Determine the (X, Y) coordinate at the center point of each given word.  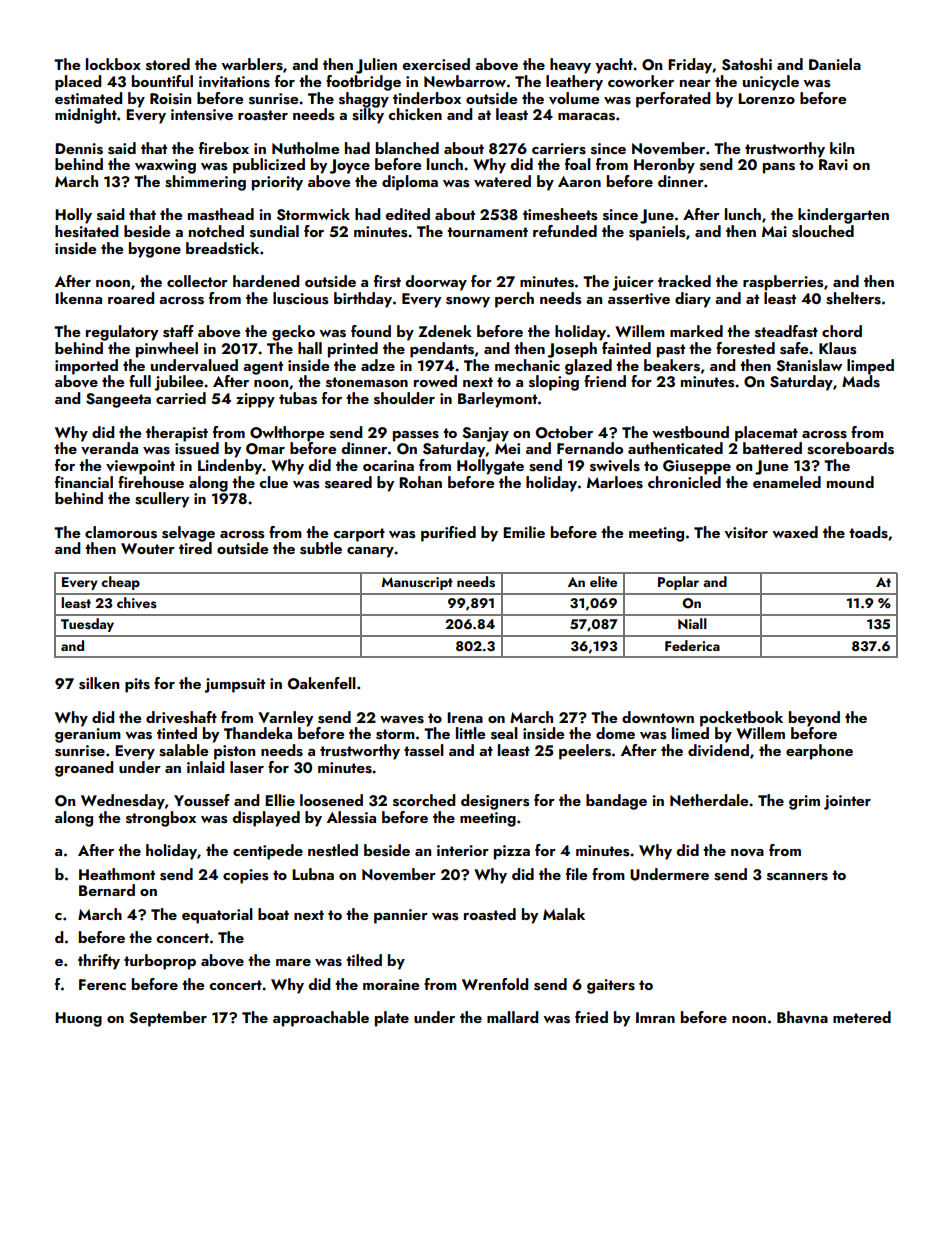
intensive (202, 115)
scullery (162, 500)
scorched (424, 800)
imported (86, 367)
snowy (468, 302)
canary (370, 552)
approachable (321, 1019)
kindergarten (843, 216)
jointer (847, 802)
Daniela (835, 64)
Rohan (420, 482)
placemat (766, 434)
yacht (614, 66)
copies (245, 876)
